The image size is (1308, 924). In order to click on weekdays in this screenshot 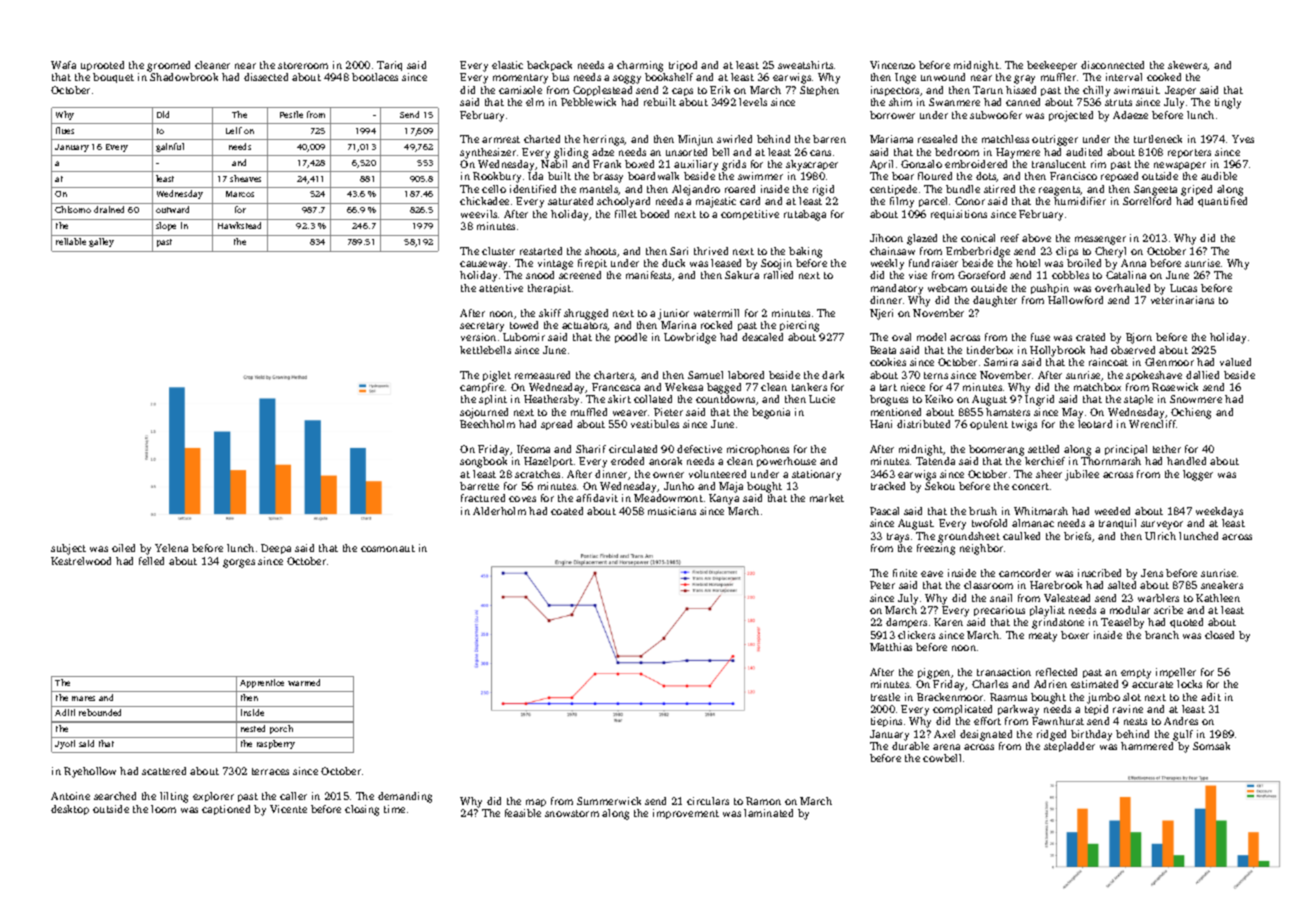, I will do `click(1219, 512)`.
